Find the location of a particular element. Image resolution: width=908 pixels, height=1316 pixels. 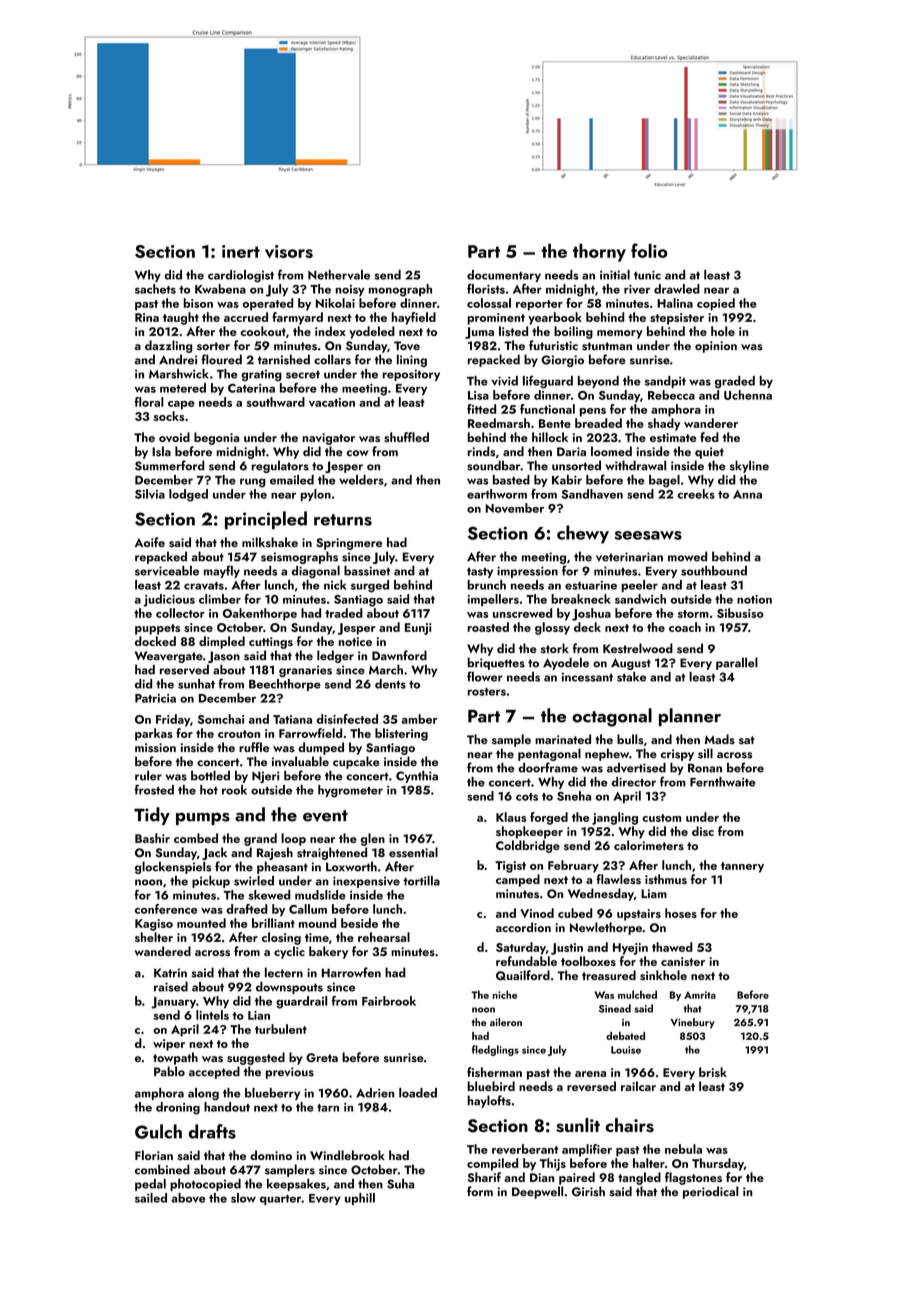

folio is located at coordinates (649, 250).
